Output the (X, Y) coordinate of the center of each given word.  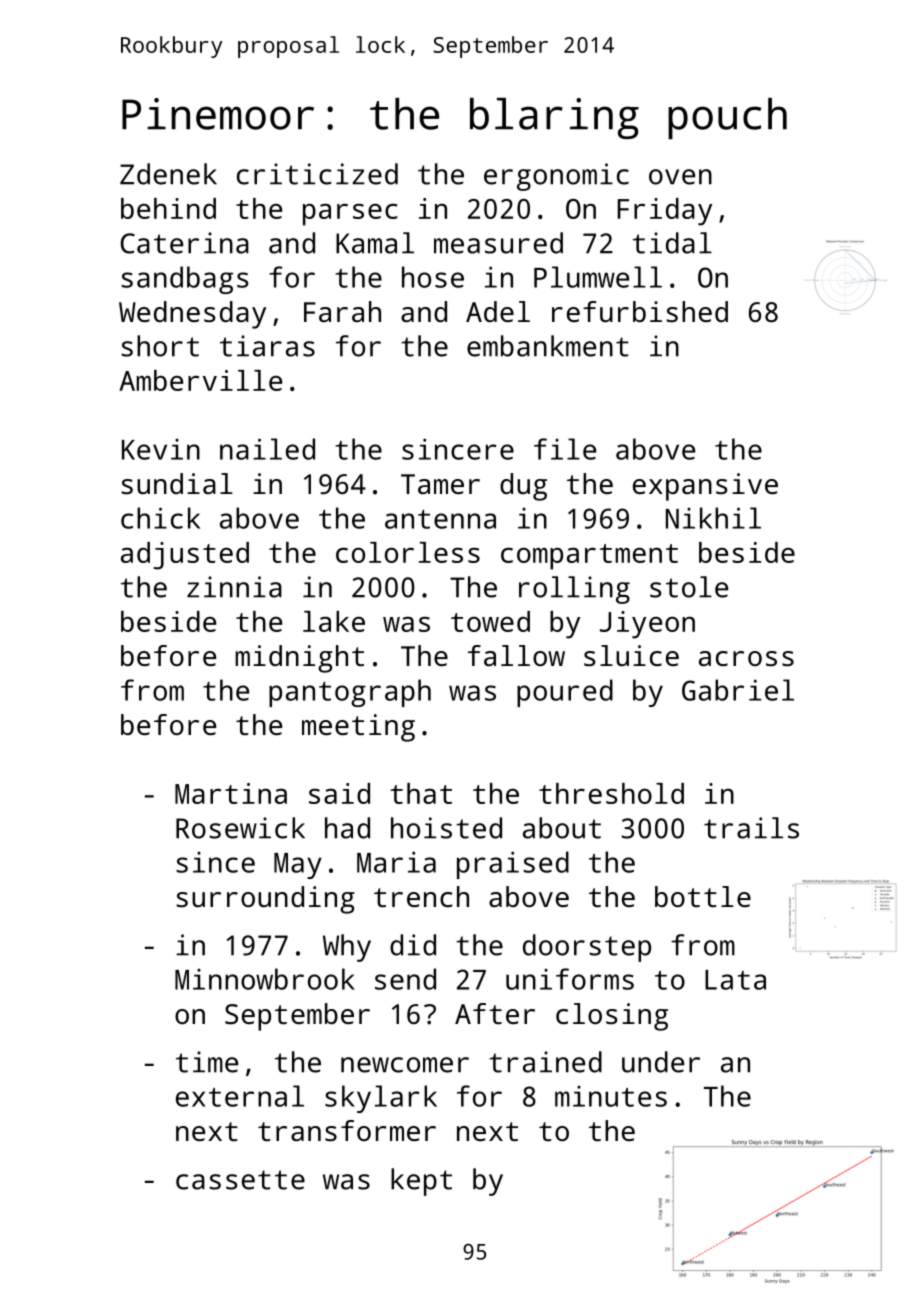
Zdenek (168, 174)
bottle (703, 896)
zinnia (234, 587)
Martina (231, 793)
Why (347, 948)
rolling (574, 590)
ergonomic (556, 177)
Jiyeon (647, 625)
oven (680, 177)
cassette (240, 1180)
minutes (611, 1096)
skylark (381, 1099)
